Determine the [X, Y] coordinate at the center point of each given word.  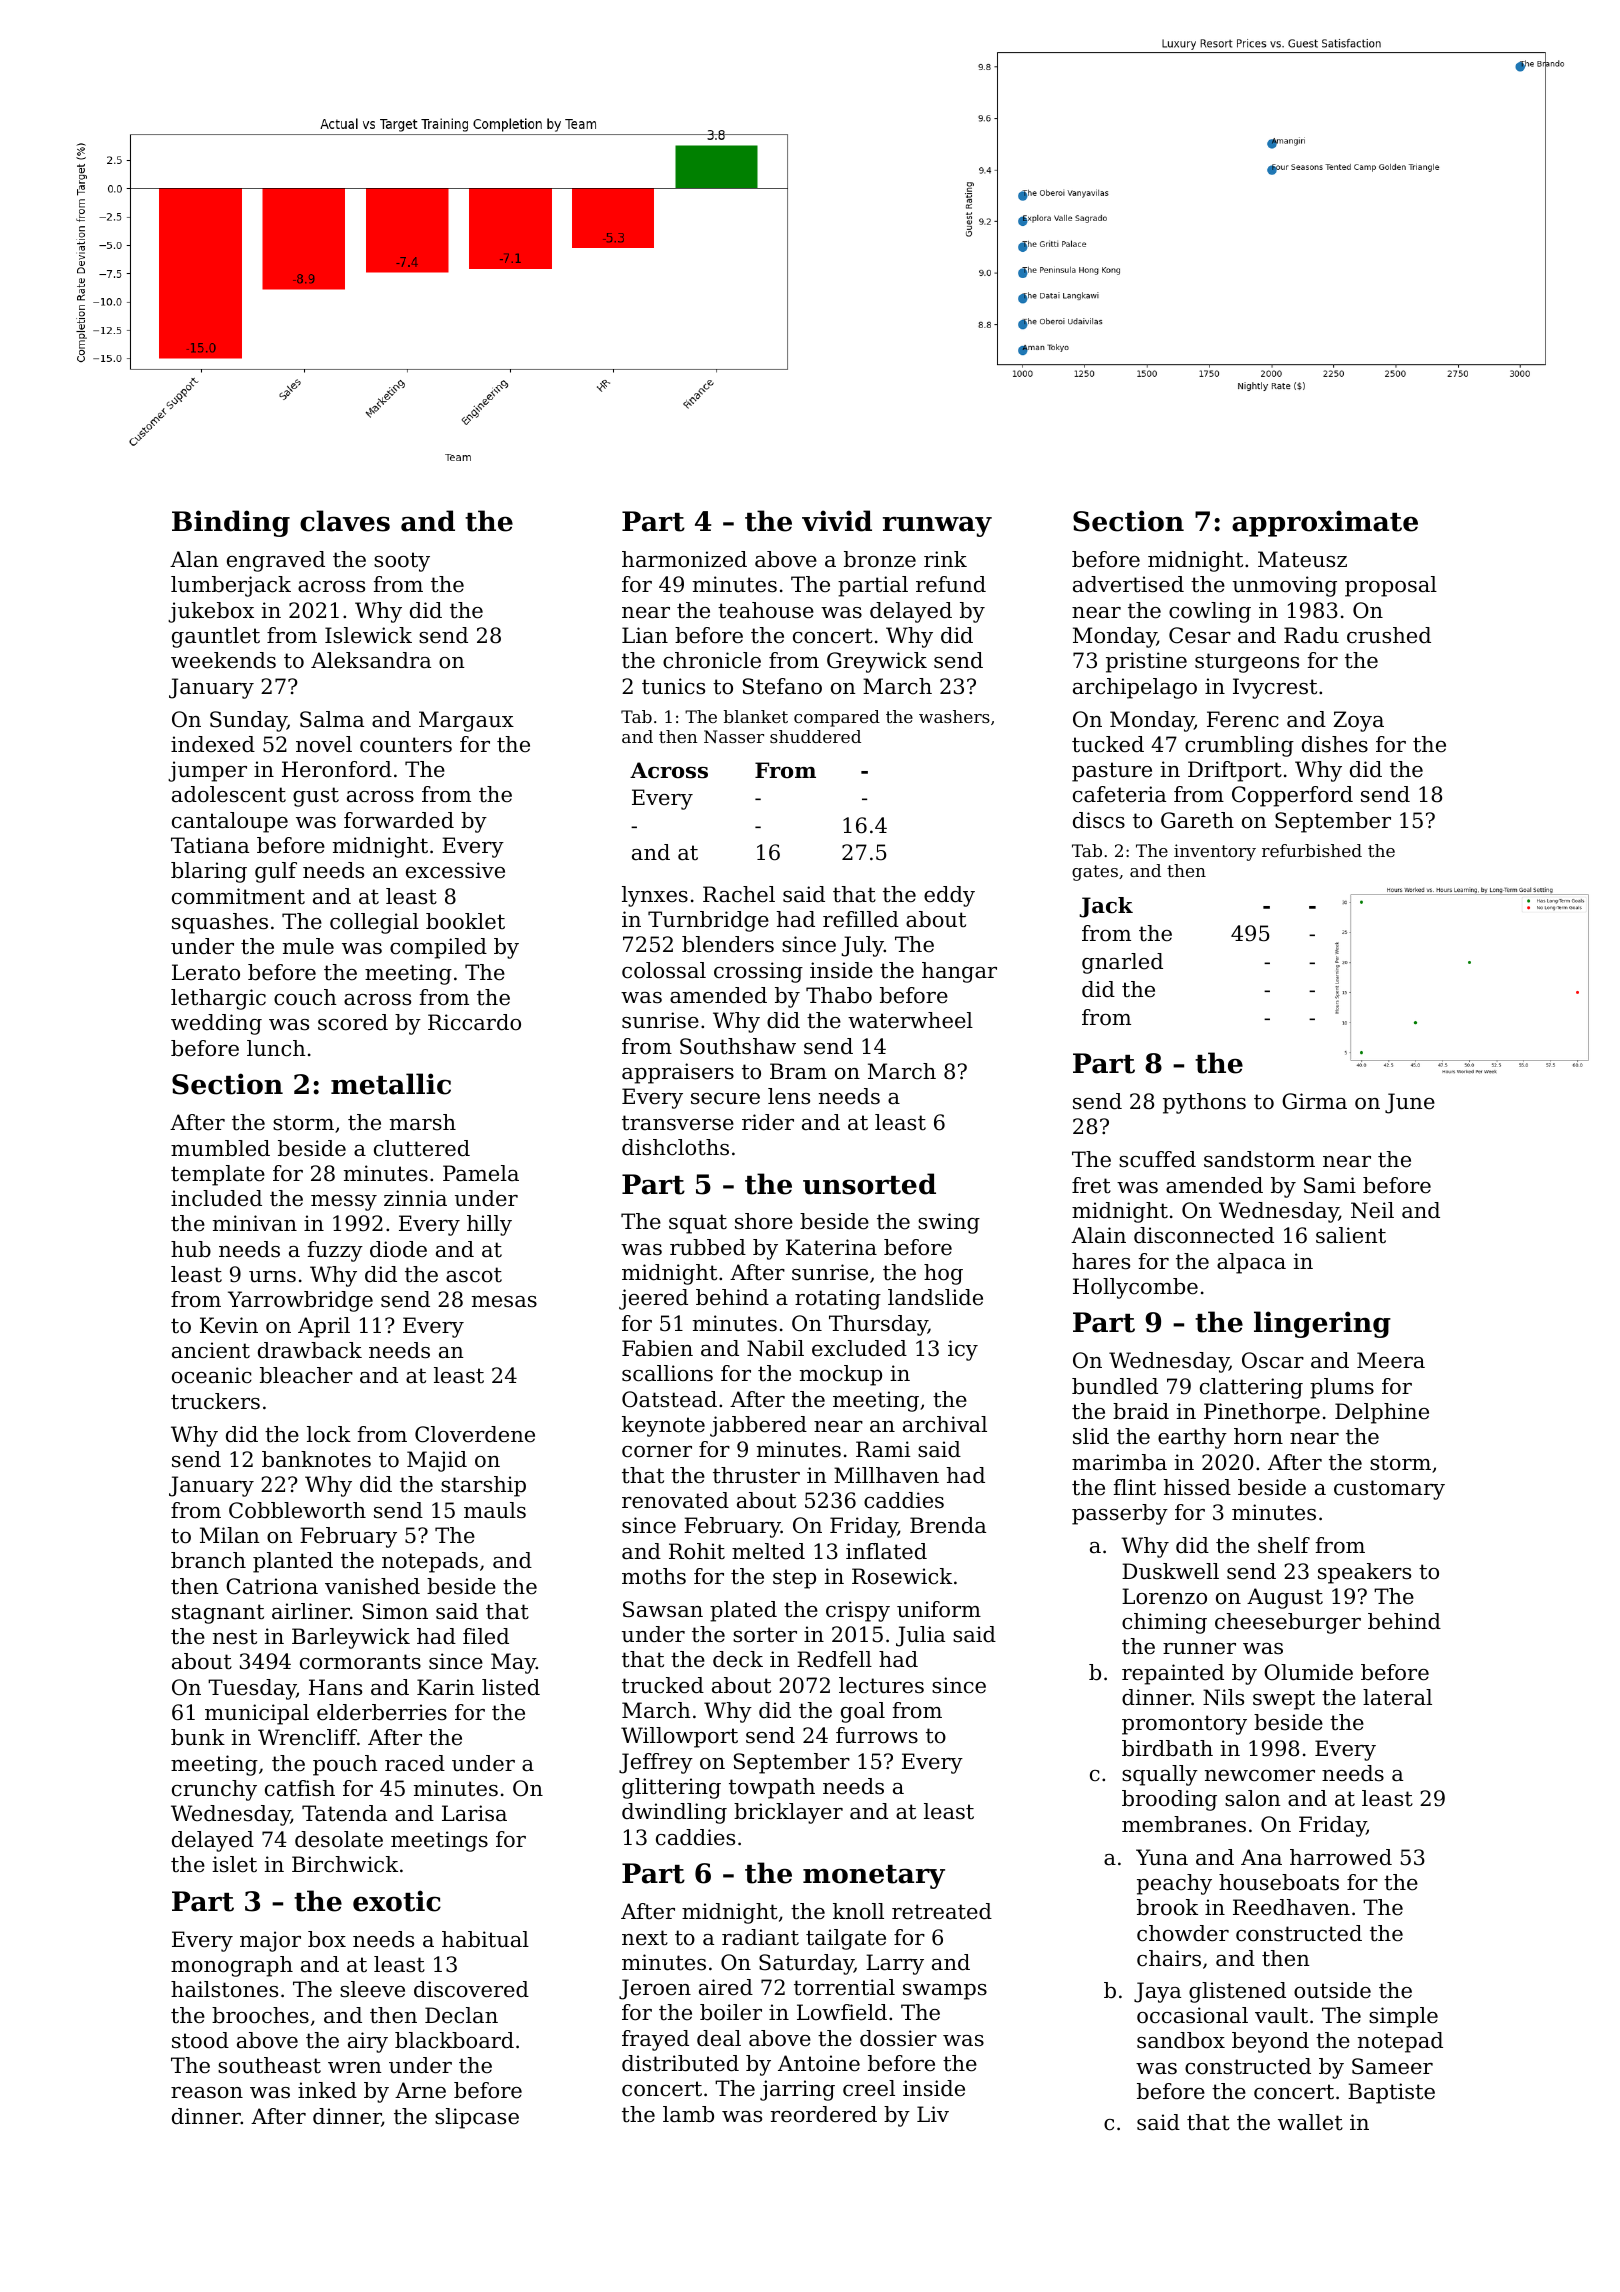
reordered [824, 2114]
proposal [1391, 586]
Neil [1372, 1210]
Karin [446, 1687]
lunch [276, 1048]
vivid [837, 521]
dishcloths [675, 1147]
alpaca [1251, 1263]
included [216, 1198]
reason [207, 2093]
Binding [231, 523]
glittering [671, 1788]
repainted [1173, 1674]
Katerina [831, 1247]
